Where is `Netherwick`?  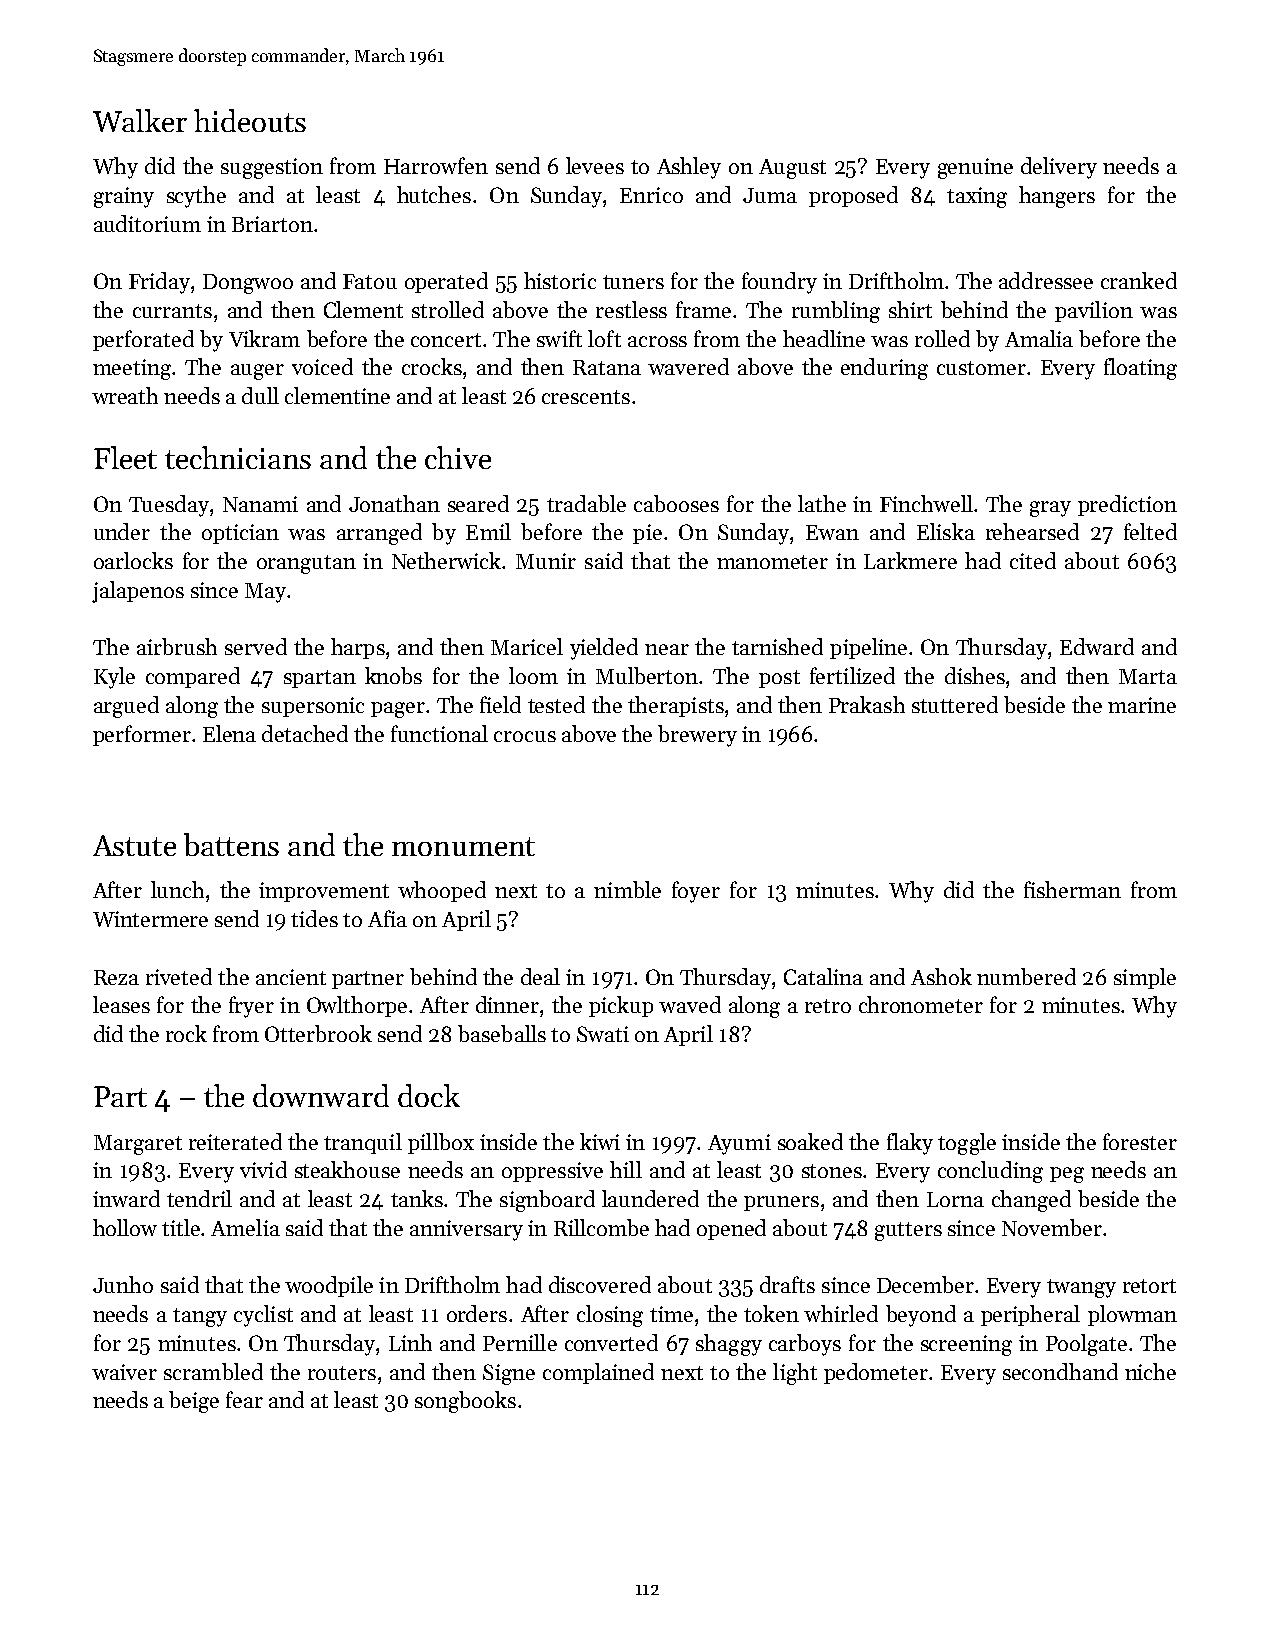
Netherwick is located at coordinates (446, 560).
